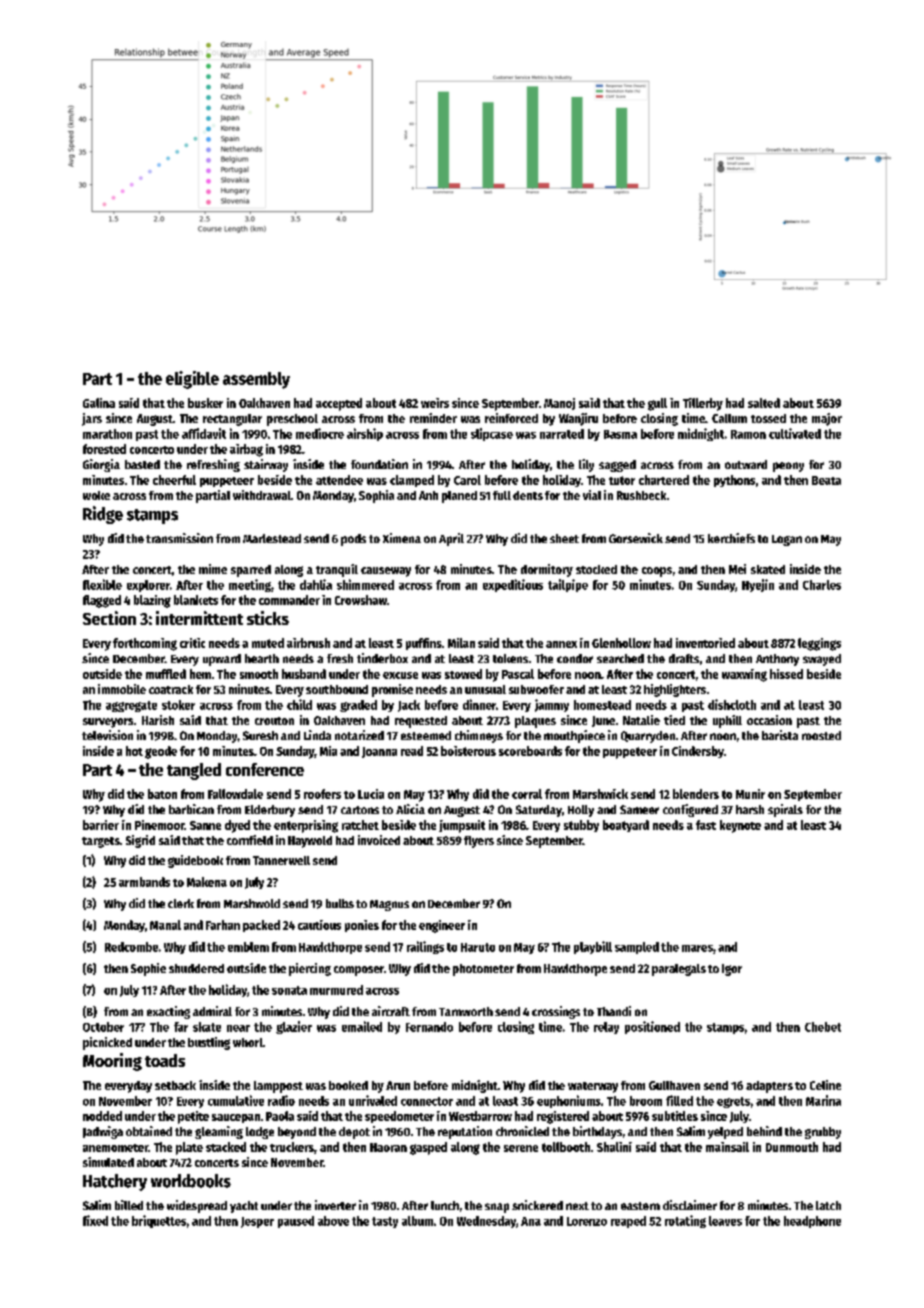  I want to click on salted, so click(764, 403).
